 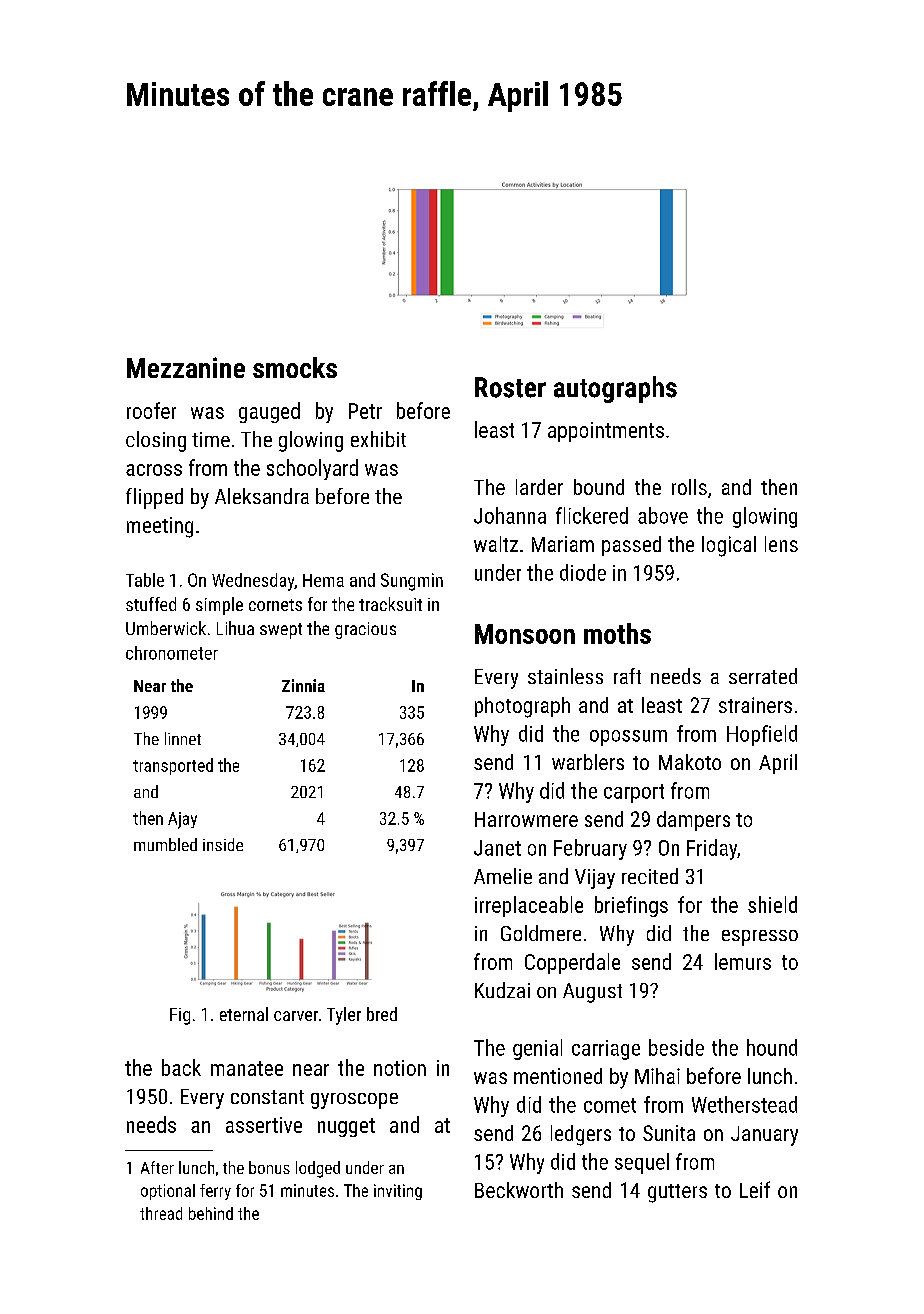 What do you see at coordinates (145, 580) in the document?
I see `Table` at bounding box center [145, 580].
